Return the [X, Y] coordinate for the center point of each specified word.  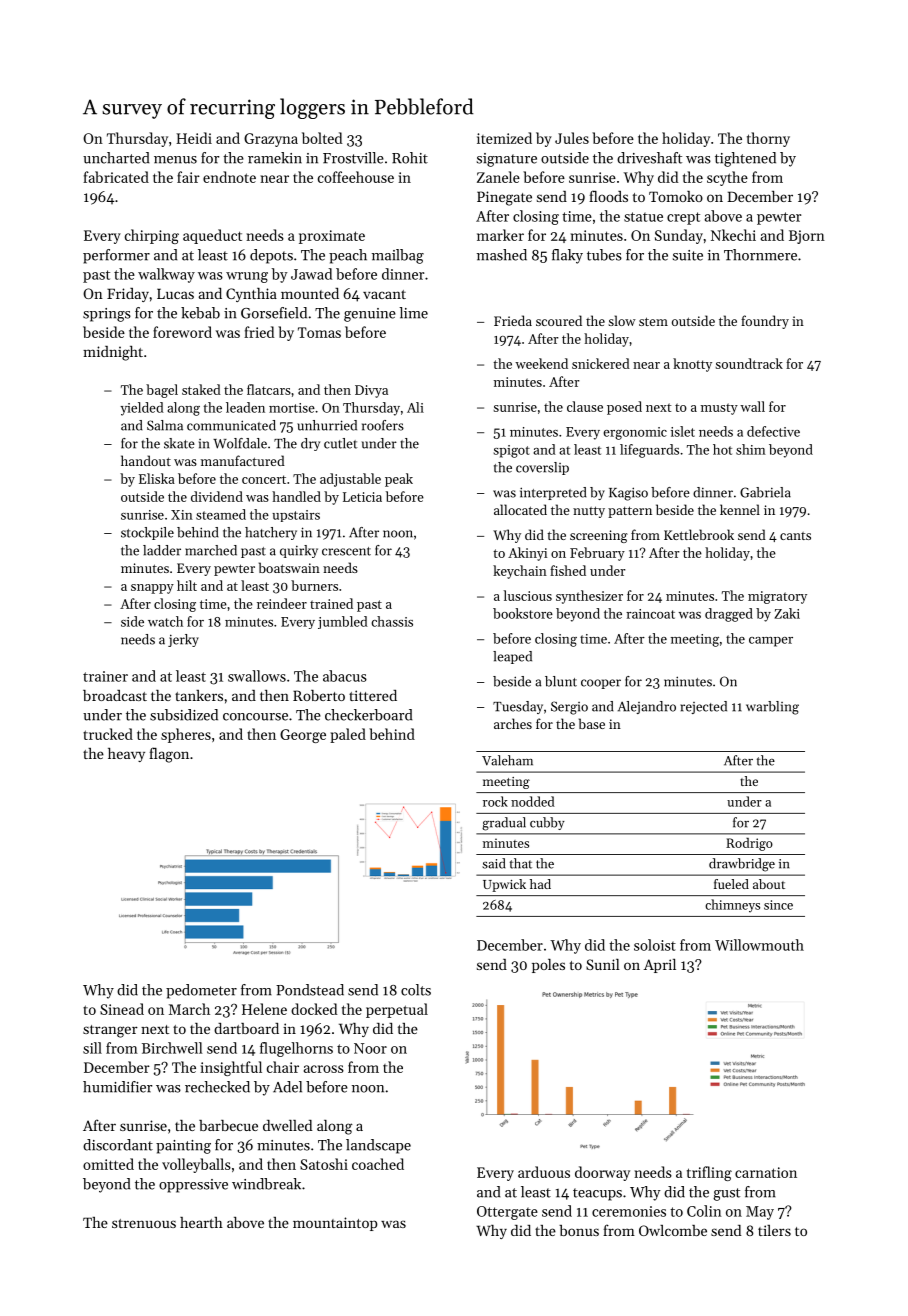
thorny [768, 139]
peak [399, 480]
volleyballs [196, 1165]
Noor [370, 1048]
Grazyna [271, 140]
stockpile [147, 533]
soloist [655, 945]
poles [548, 966]
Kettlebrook [699, 534]
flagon [169, 755]
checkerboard [368, 715]
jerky [183, 640]
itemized [504, 138]
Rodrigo [749, 844]
